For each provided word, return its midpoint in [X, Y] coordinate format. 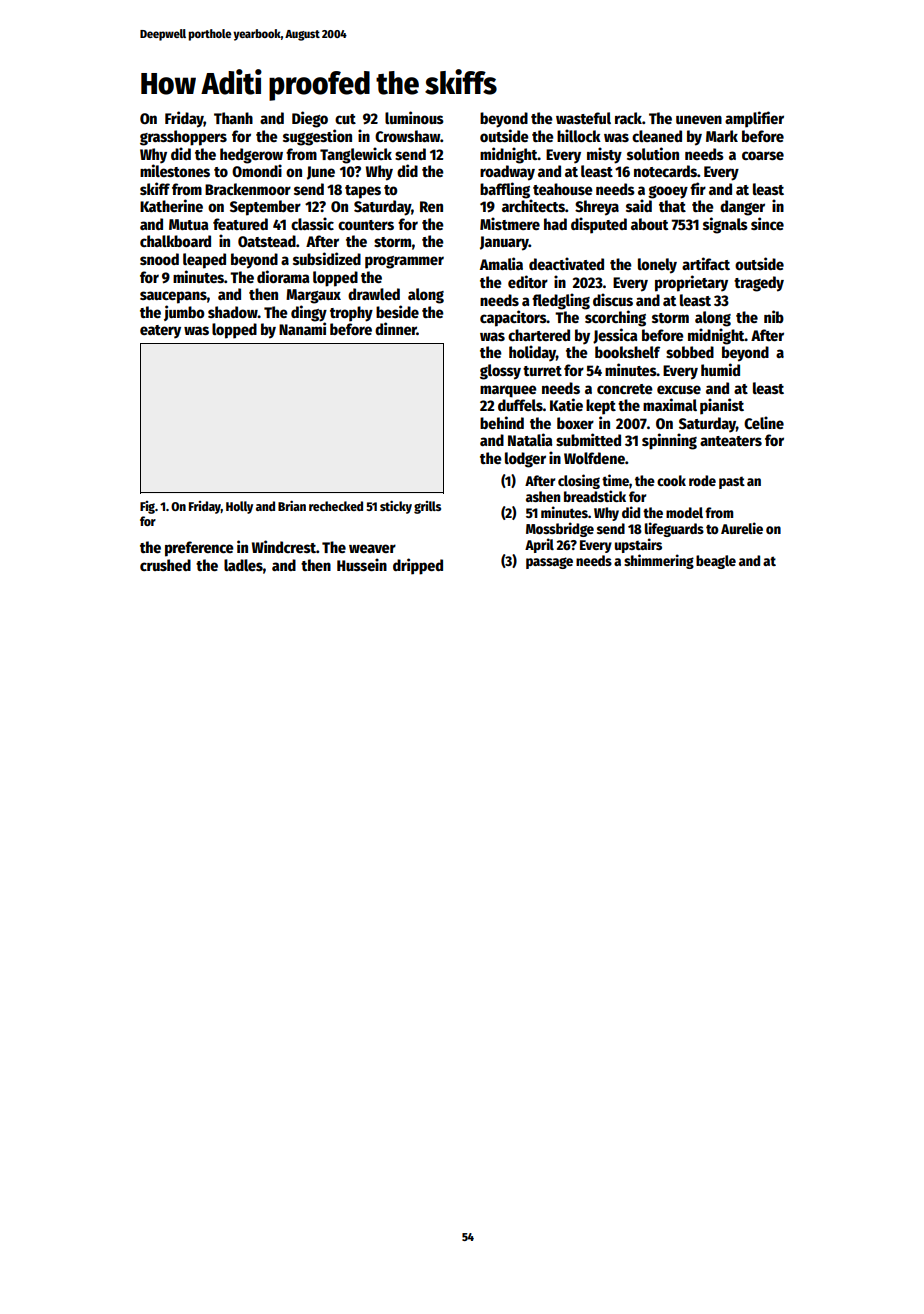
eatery [160, 332]
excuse [679, 389]
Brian [292, 505]
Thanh [233, 118]
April [539, 545]
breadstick [595, 496]
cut [345, 119]
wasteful [583, 118]
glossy [500, 372]
